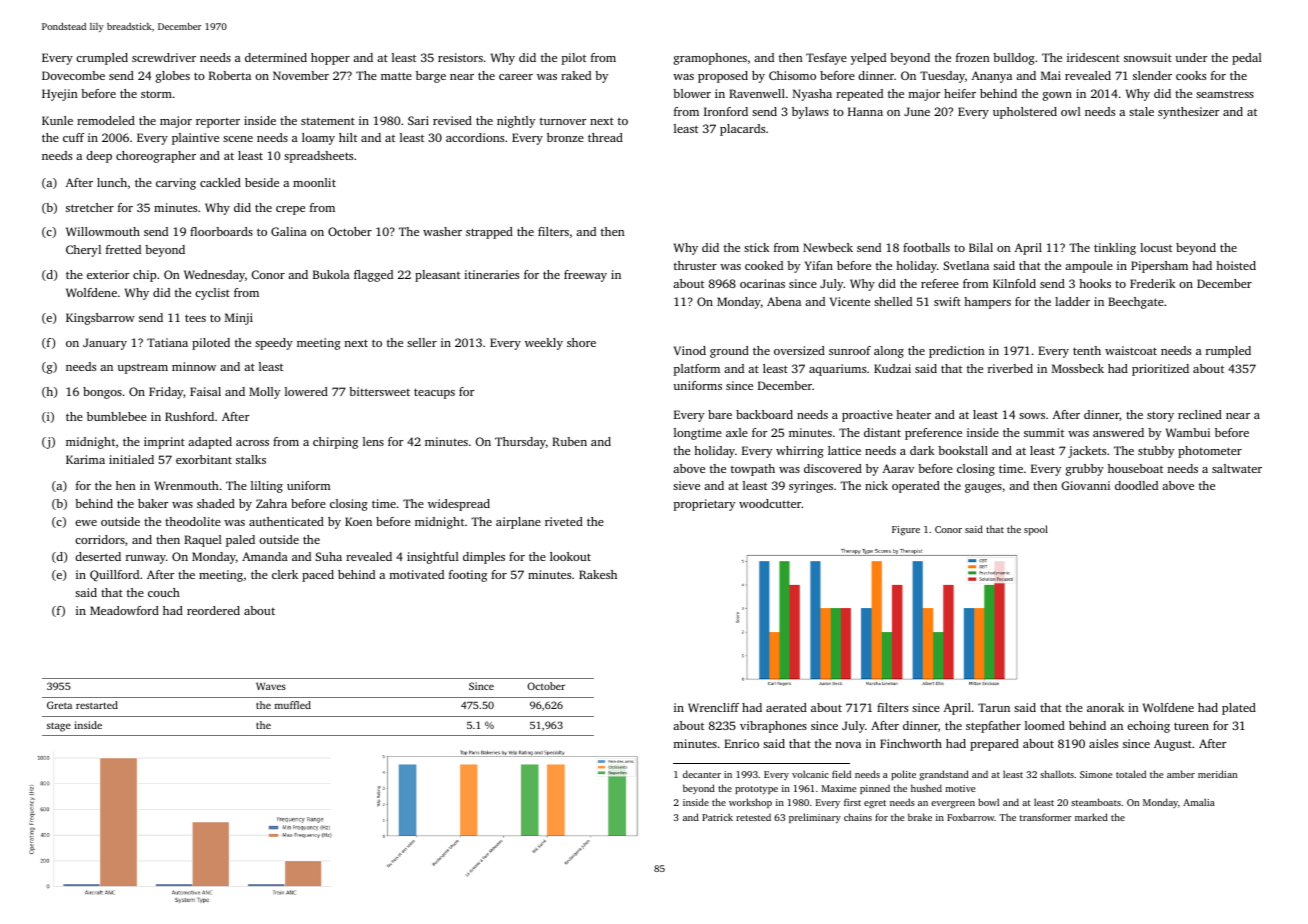  Describe the element at coordinates (1141, 111) in the screenshot. I see `stale` at that location.
